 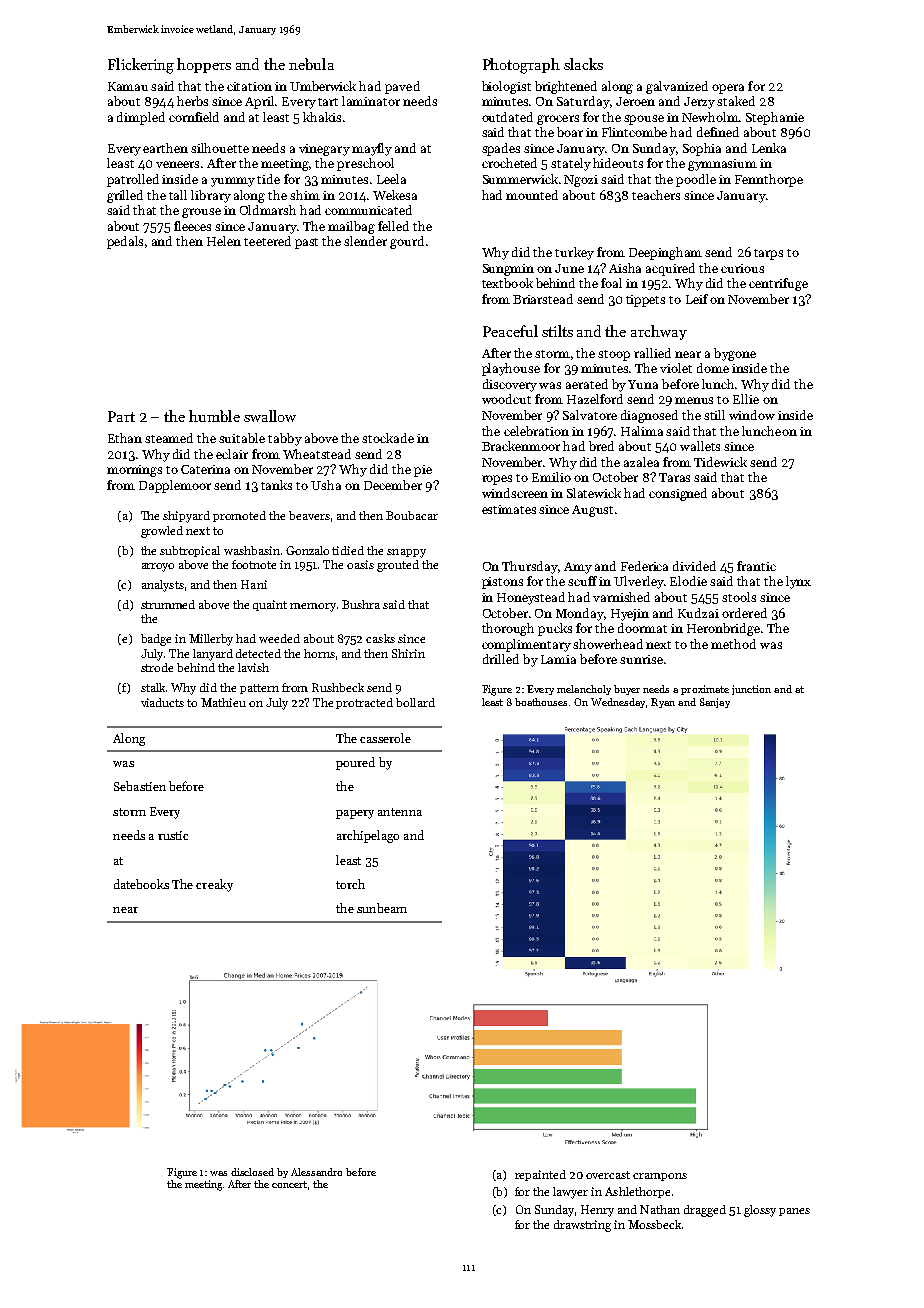 I want to click on Rushbeck, so click(x=338, y=687).
